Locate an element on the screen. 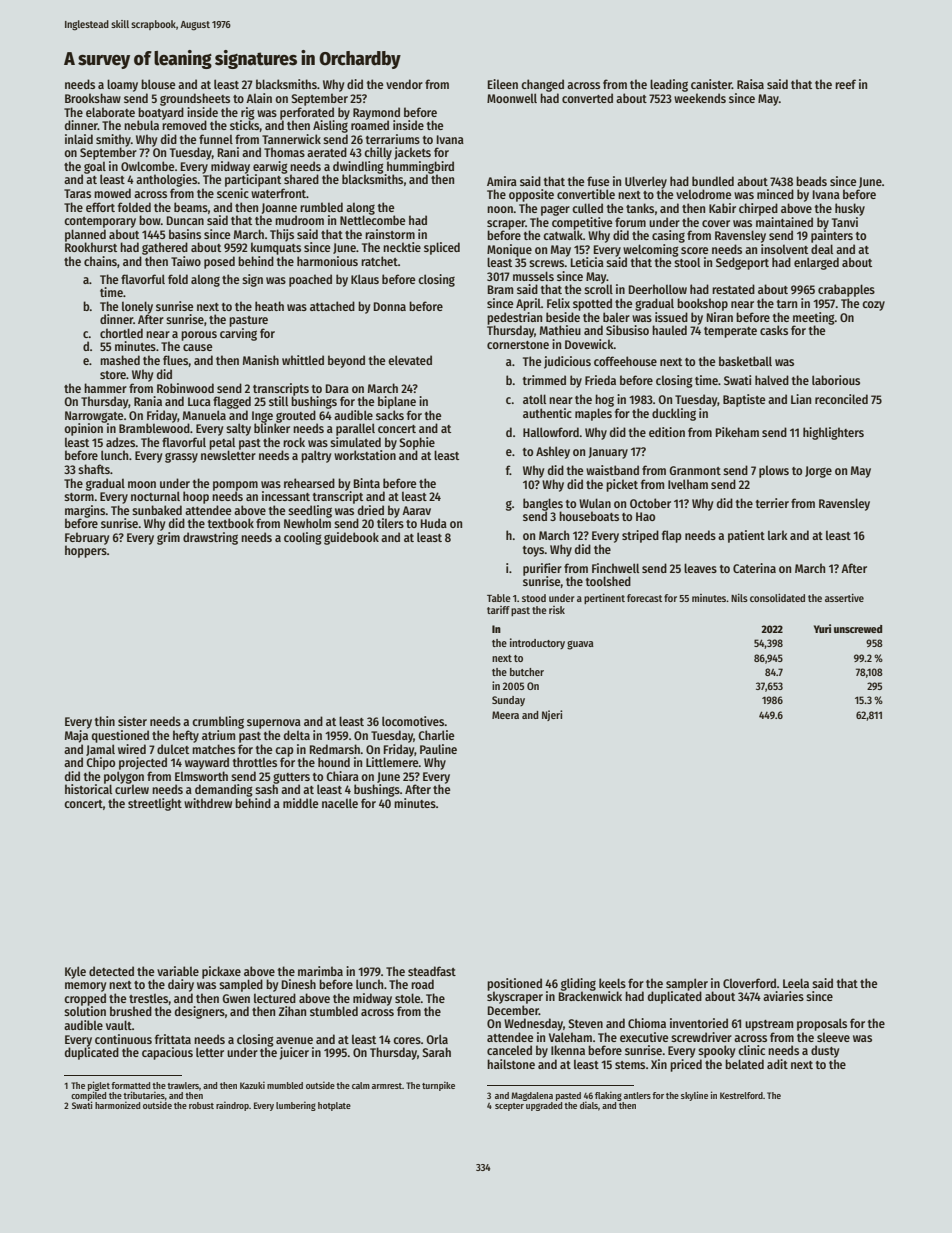 Image resolution: width=952 pixels, height=1233 pixels. Donna is located at coordinates (390, 306).
